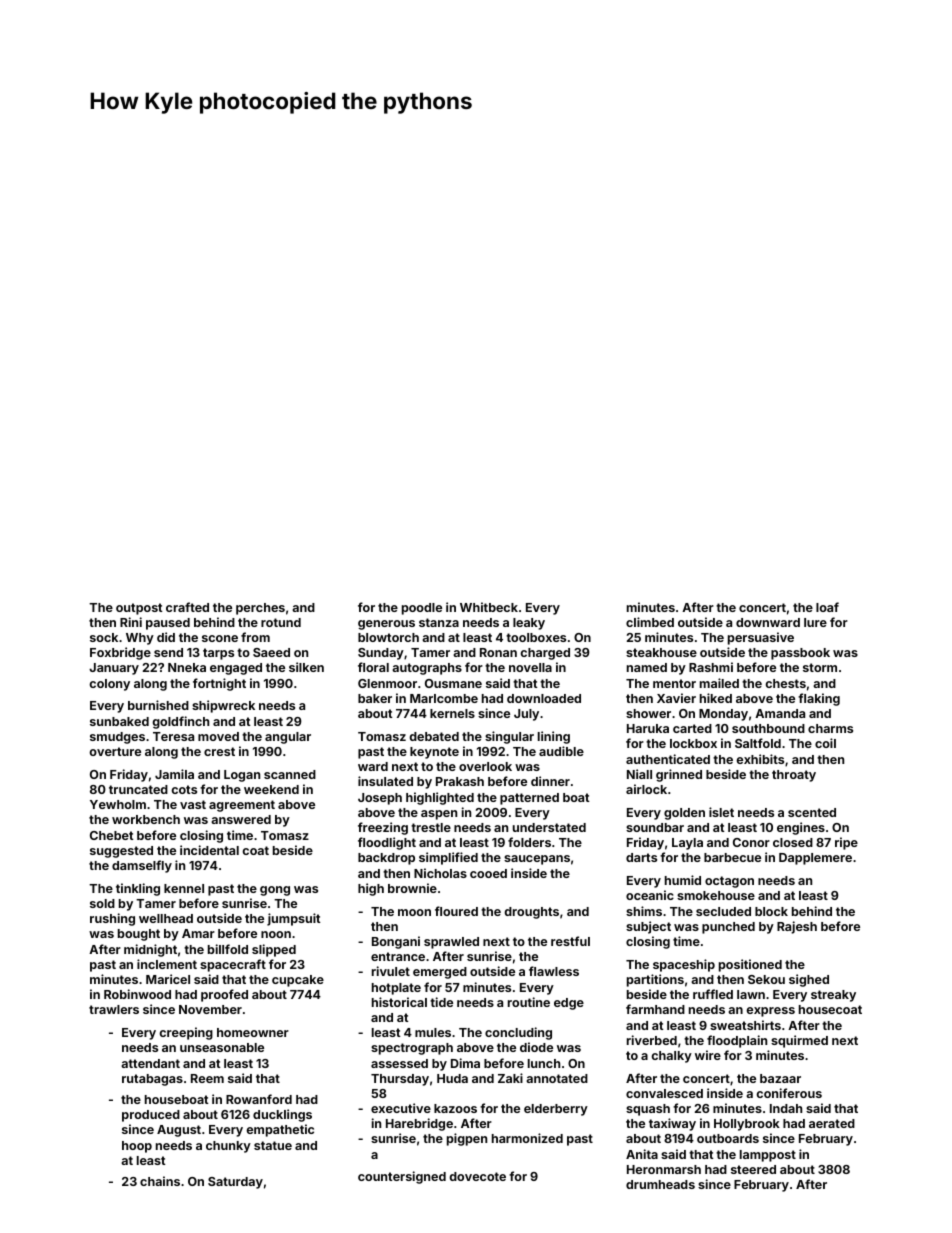 This image has height=1233, width=952. Describe the element at coordinates (114, 1009) in the image. I see `trawlers` at that location.
